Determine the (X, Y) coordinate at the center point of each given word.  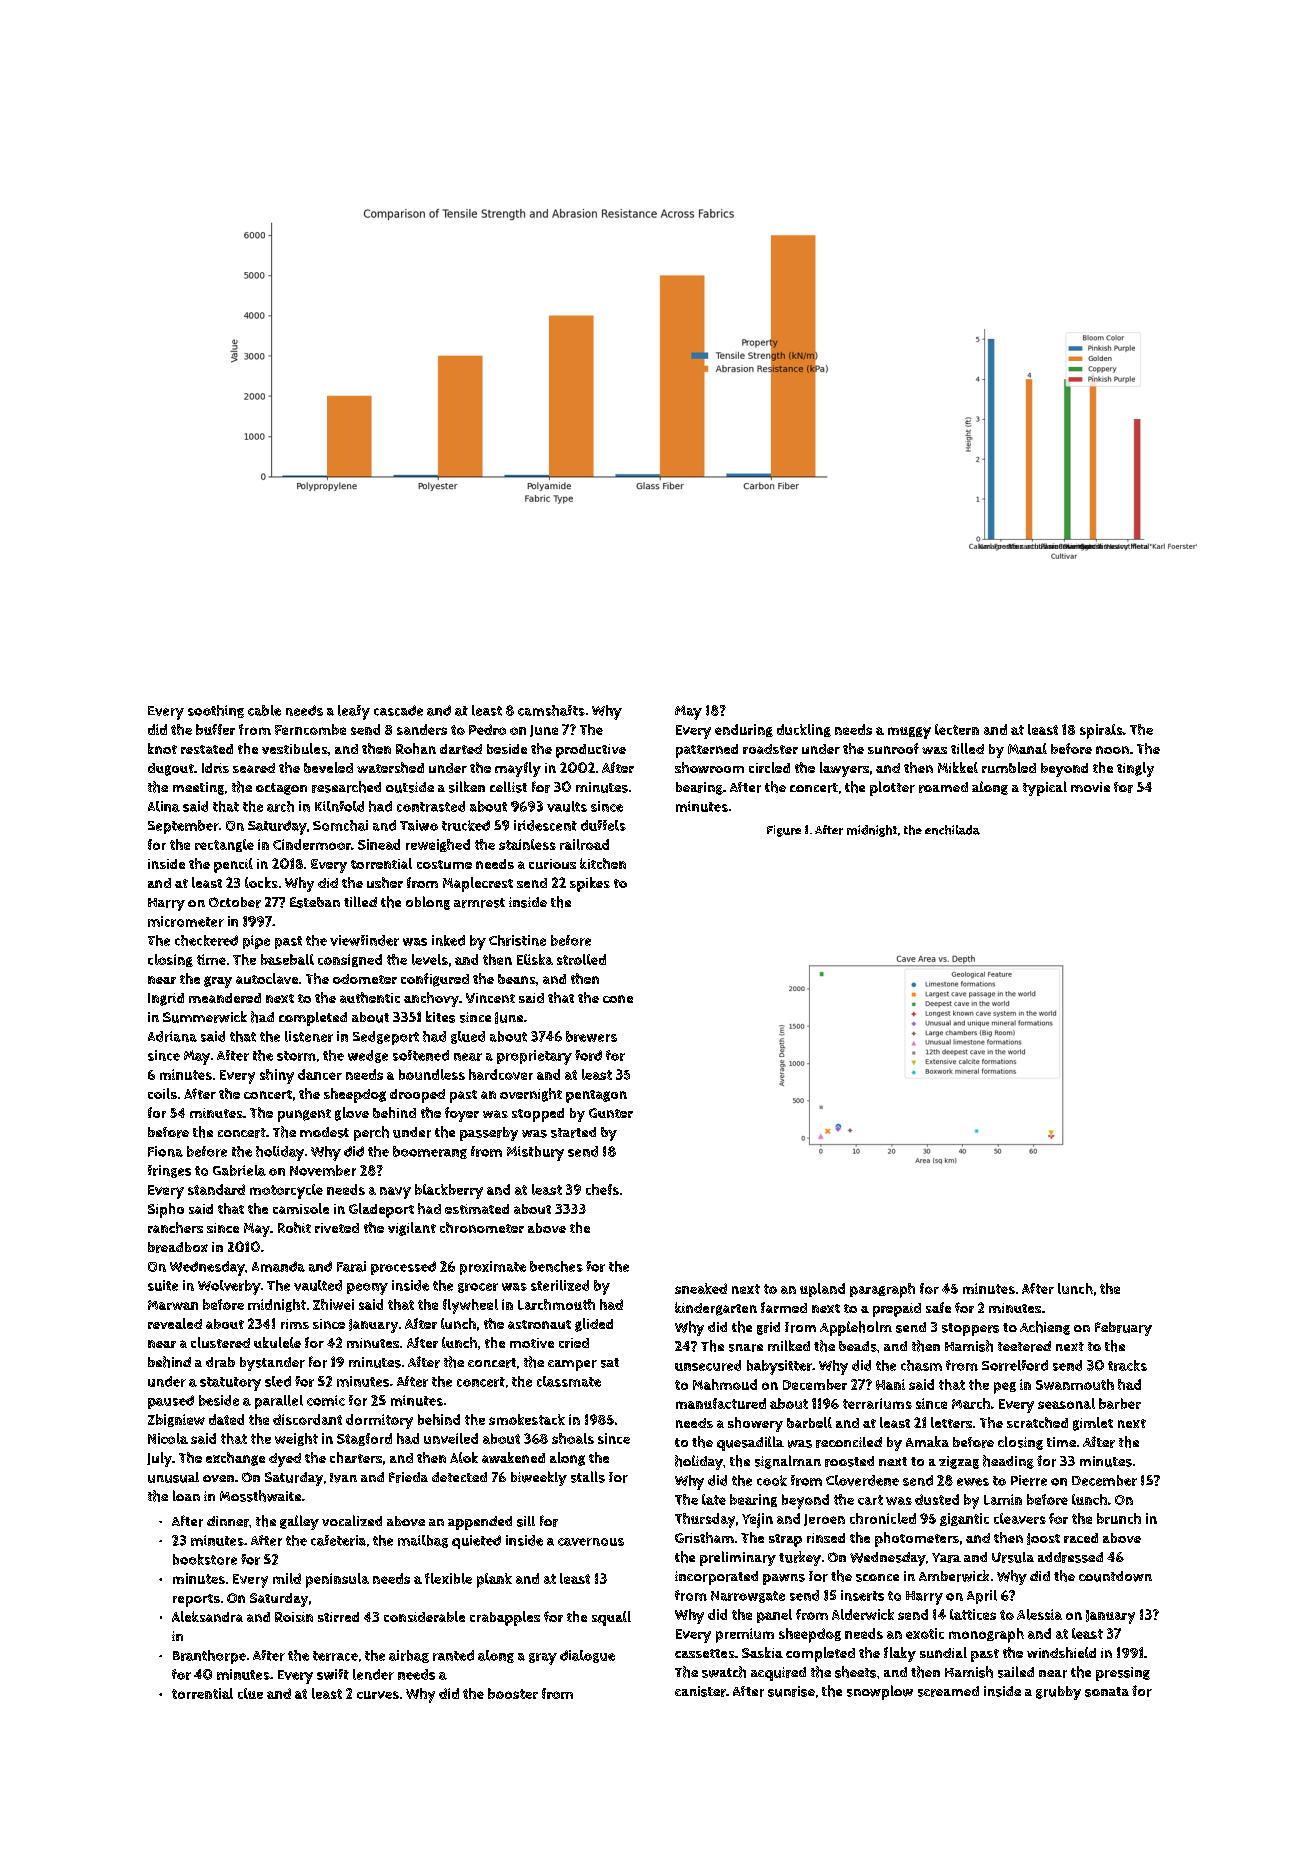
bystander (272, 1364)
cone (618, 999)
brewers (591, 1036)
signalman (788, 1462)
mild (287, 1578)
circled (769, 767)
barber (1120, 1403)
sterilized (560, 1285)
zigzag (959, 1462)
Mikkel (958, 767)
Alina (164, 806)
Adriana (172, 1036)
